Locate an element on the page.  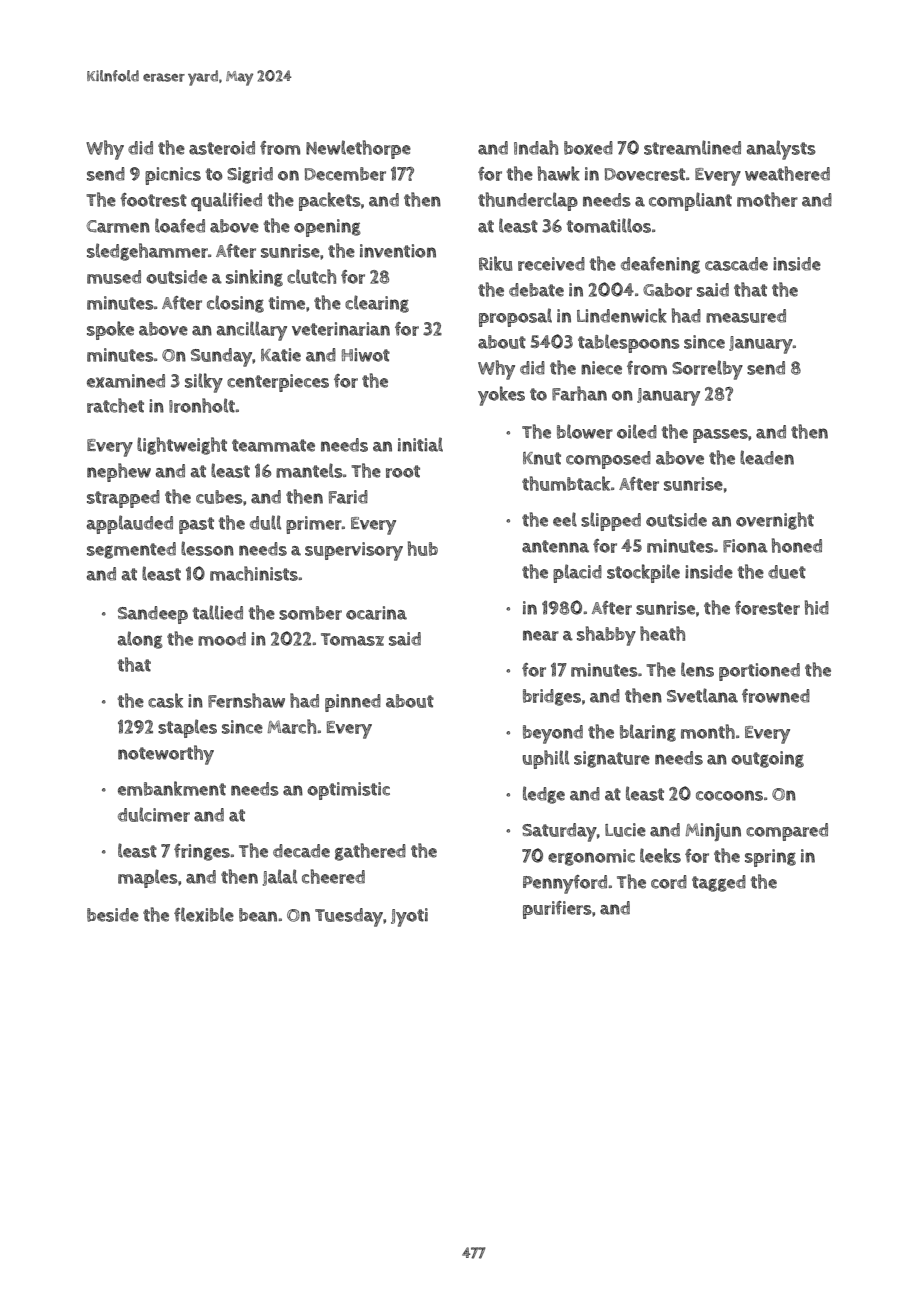
passes is located at coordinates (720, 436).
